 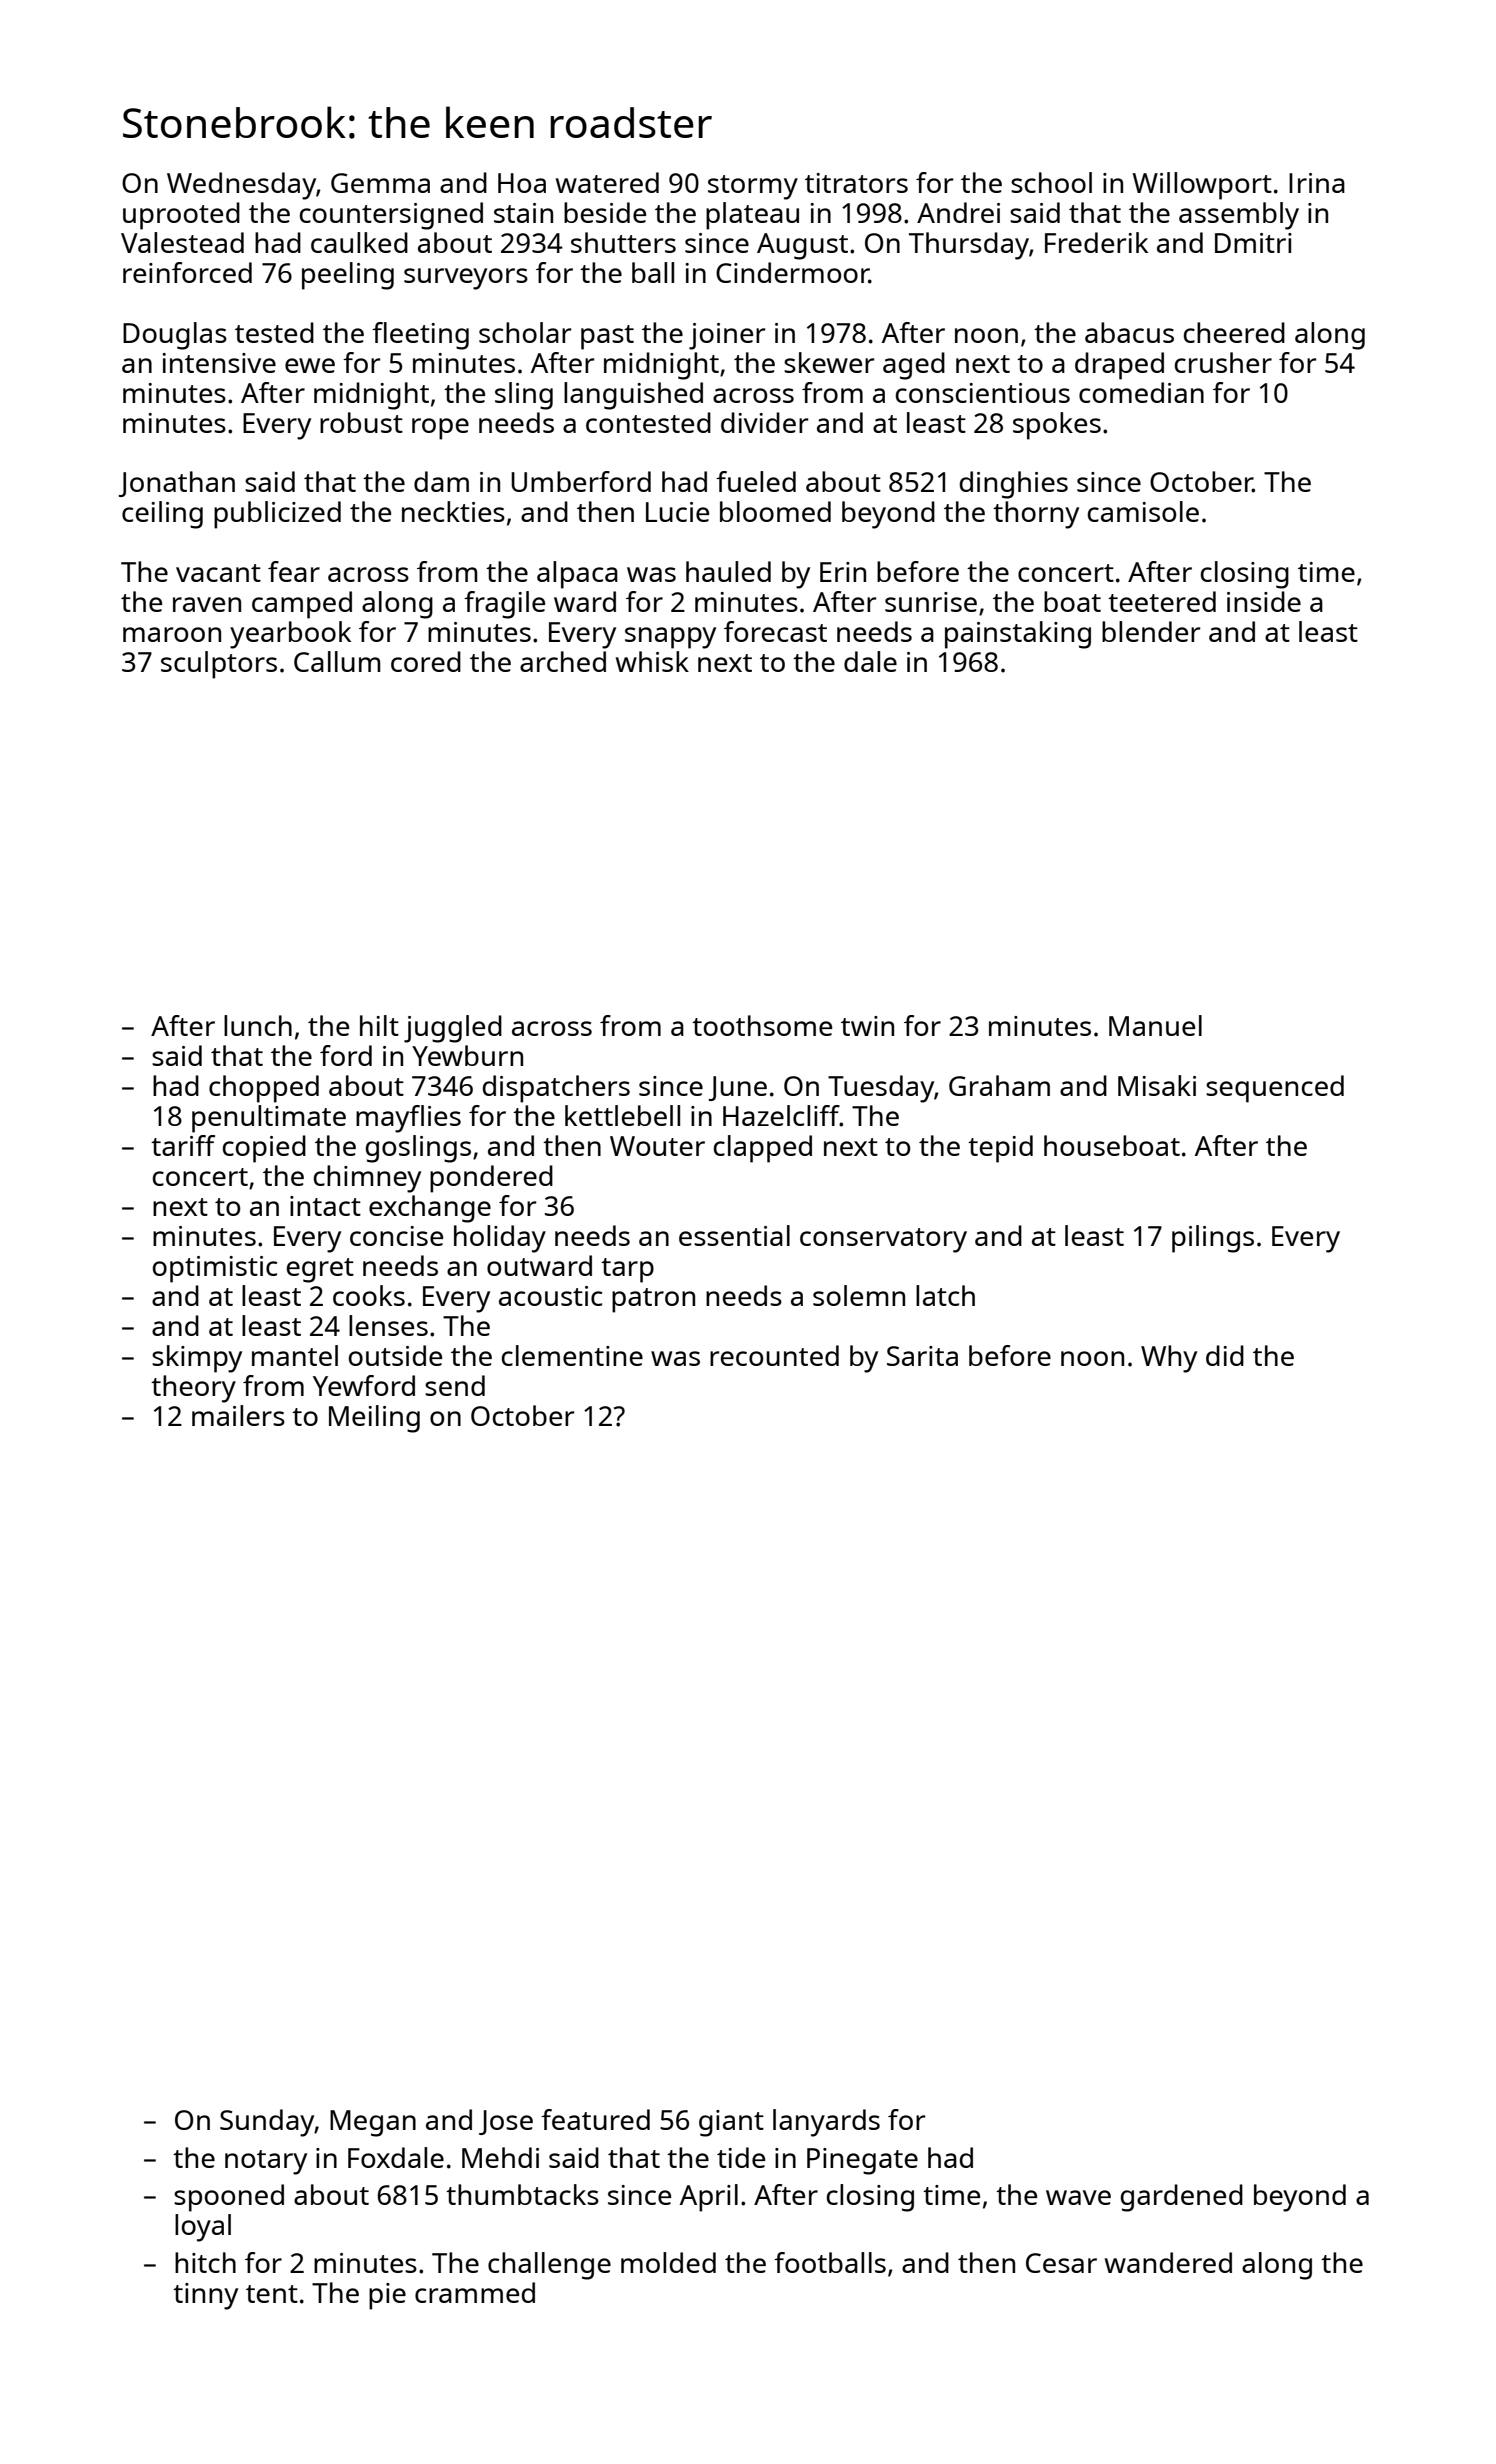 What do you see at coordinates (922, 1356) in the image?
I see `Sarita` at bounding box center [922, 1356].
